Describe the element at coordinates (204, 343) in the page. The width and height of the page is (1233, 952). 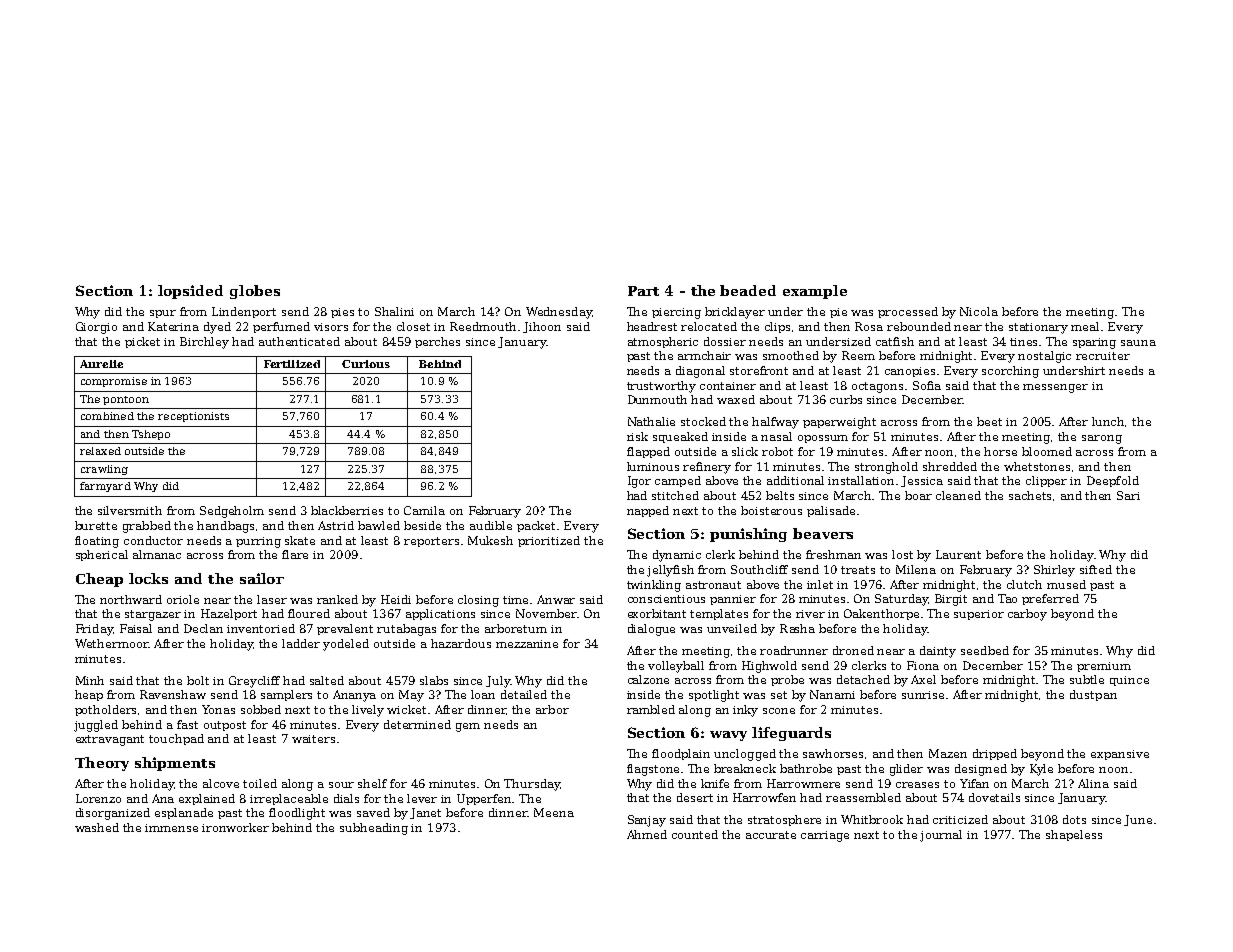
I see `Birchley` at that location.
